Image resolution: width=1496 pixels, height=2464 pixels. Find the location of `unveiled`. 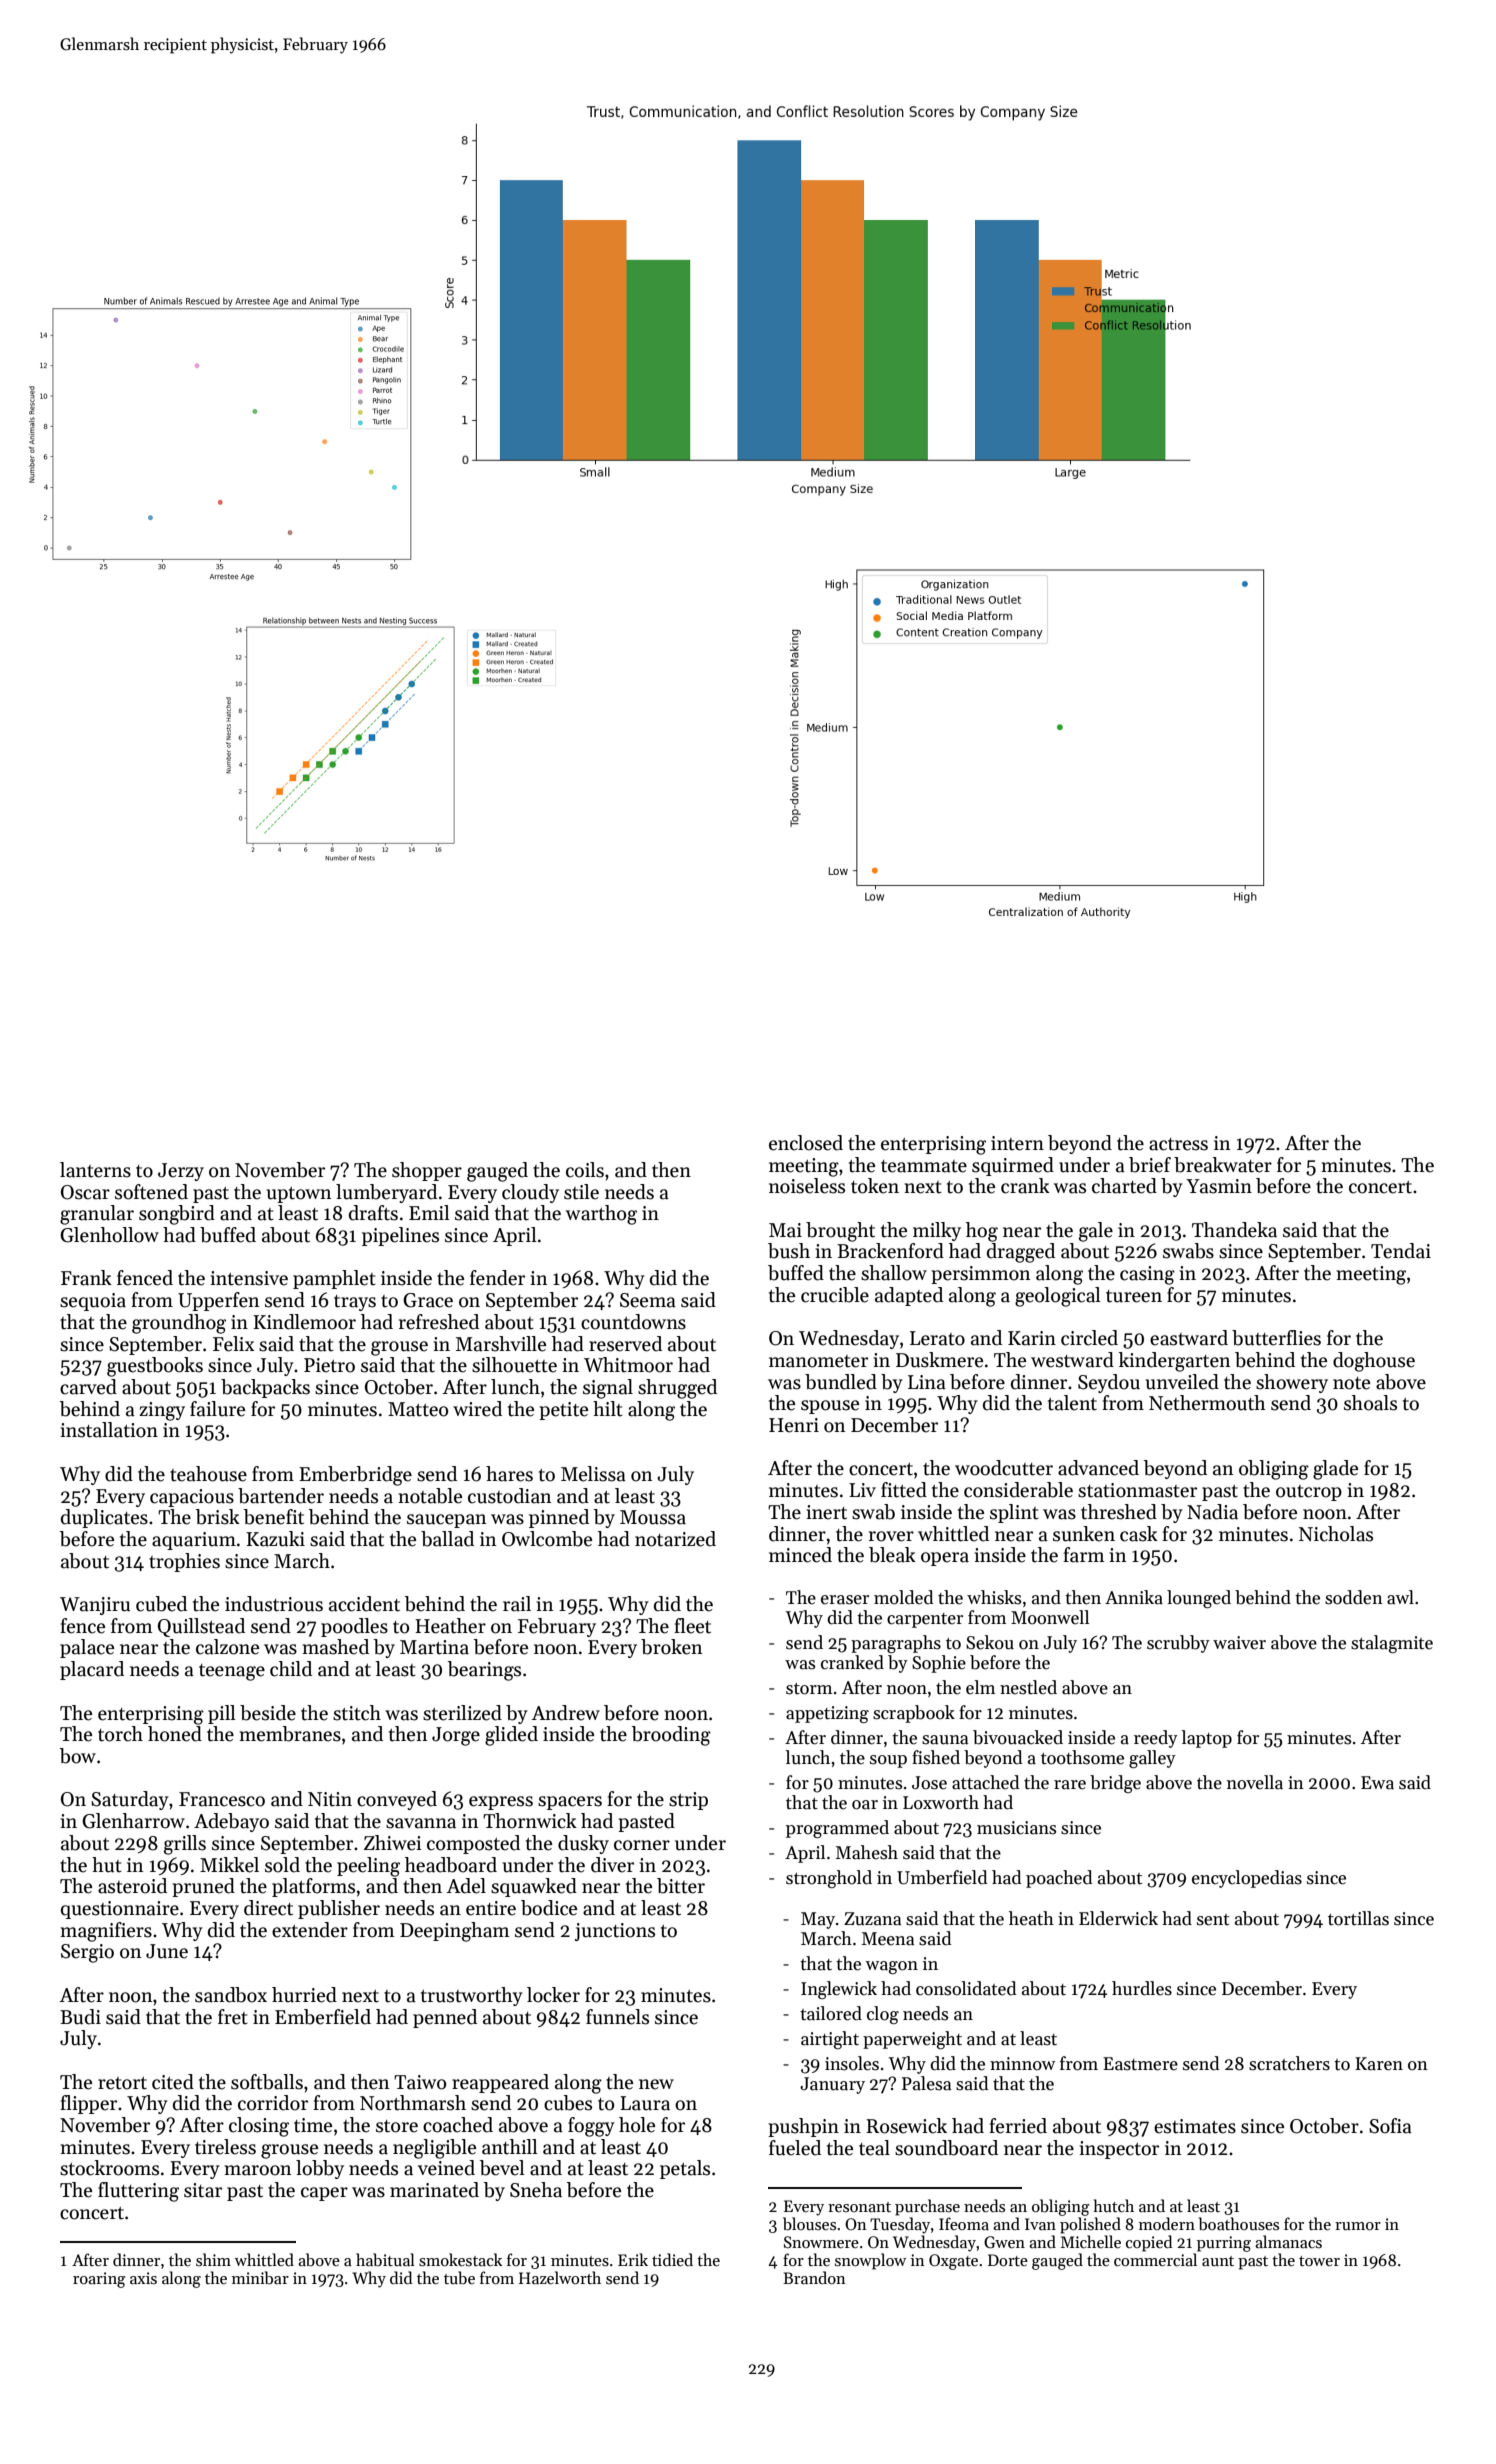

unveiled is located at coordinates (1182, 1382).
